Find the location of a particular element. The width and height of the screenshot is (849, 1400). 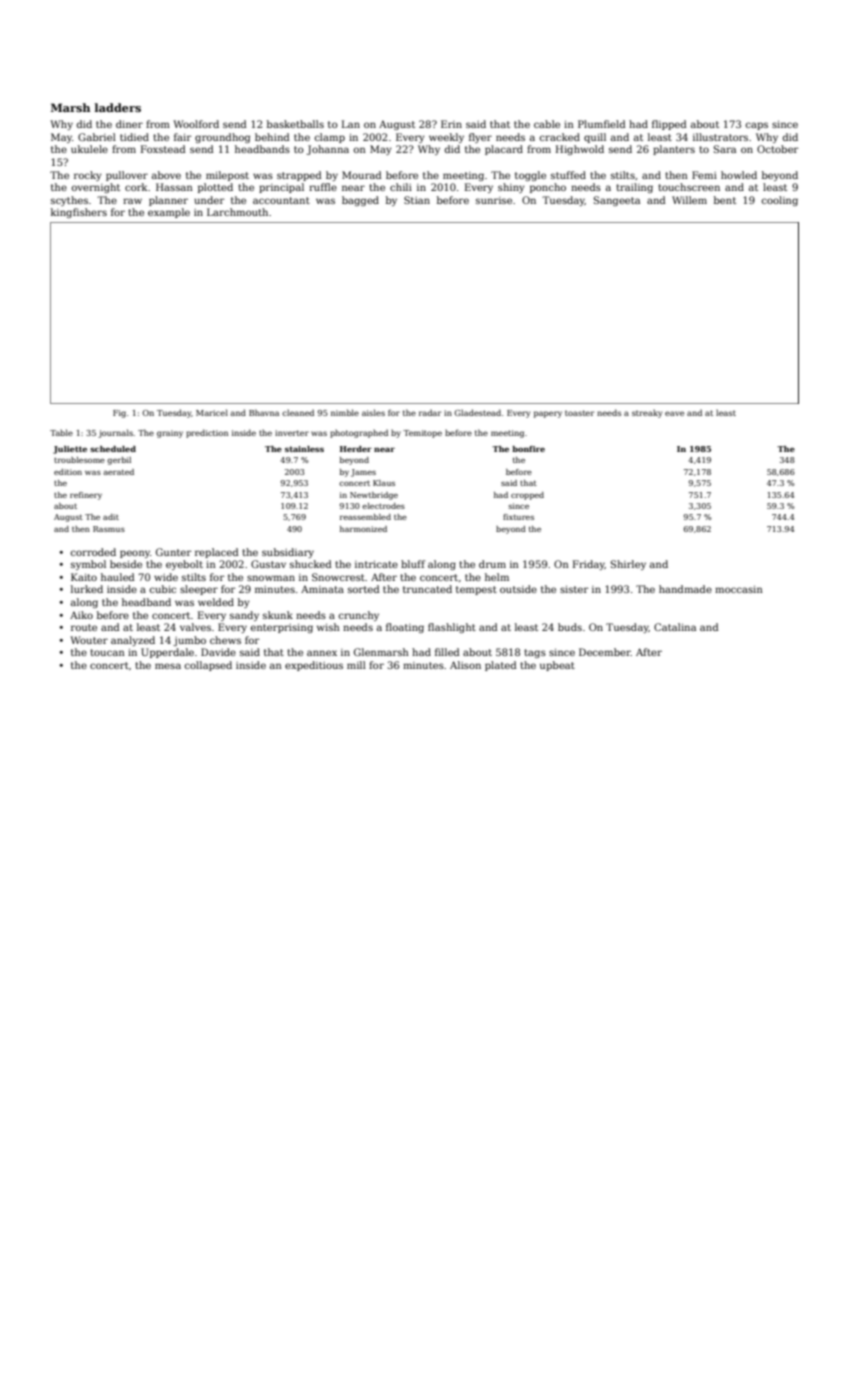

Newtbridge is located at coordinates (374, 496).
